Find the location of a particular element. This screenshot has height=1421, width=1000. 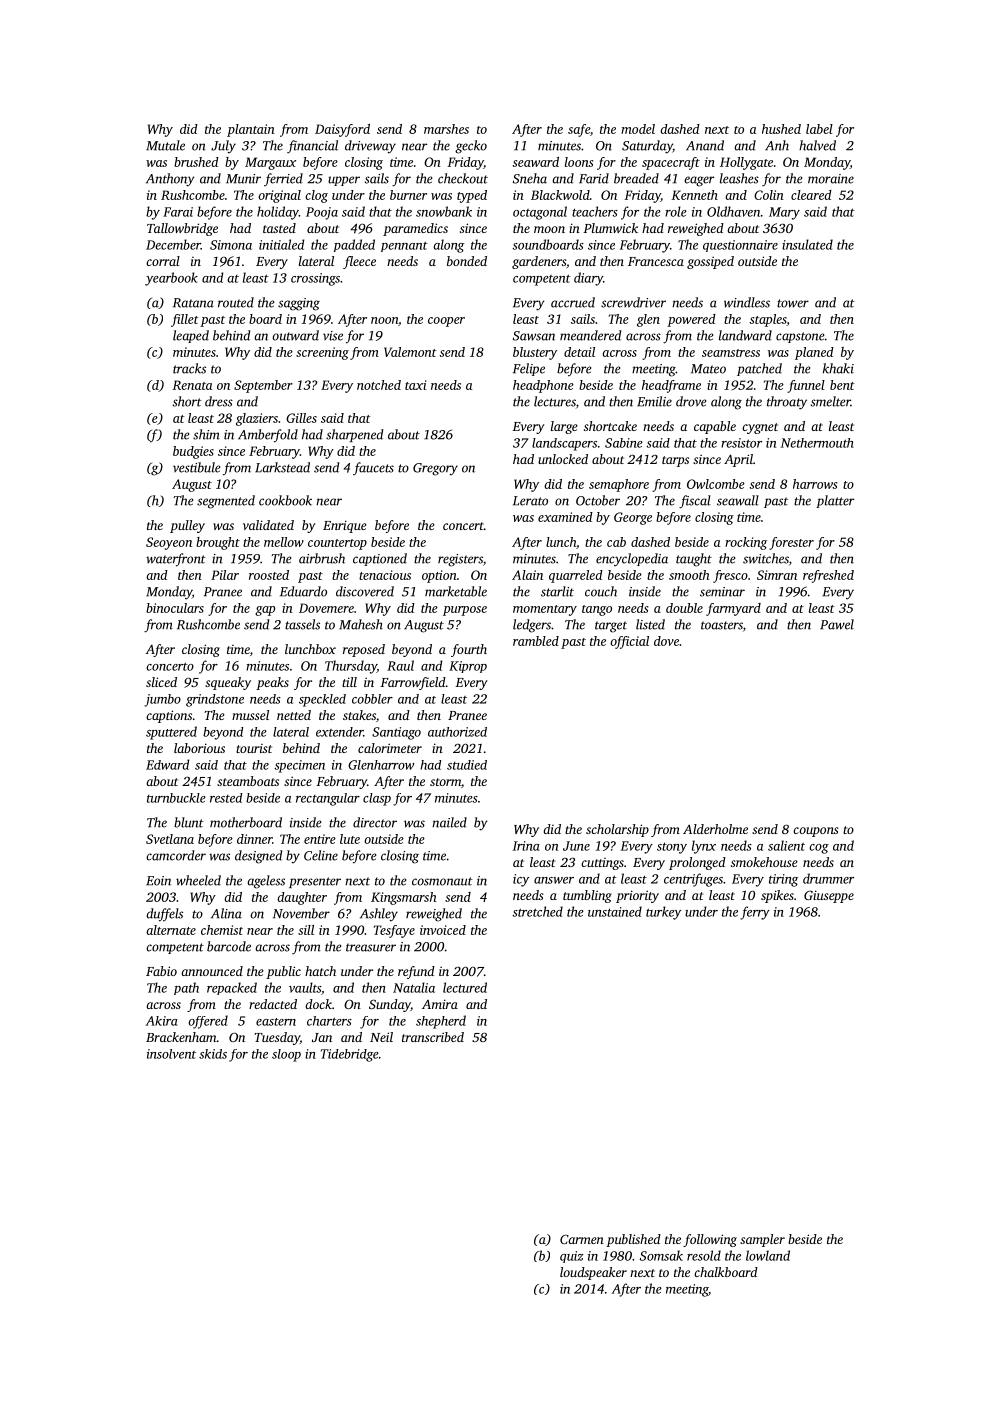

gossiped is located at coordinates (710, 262).
